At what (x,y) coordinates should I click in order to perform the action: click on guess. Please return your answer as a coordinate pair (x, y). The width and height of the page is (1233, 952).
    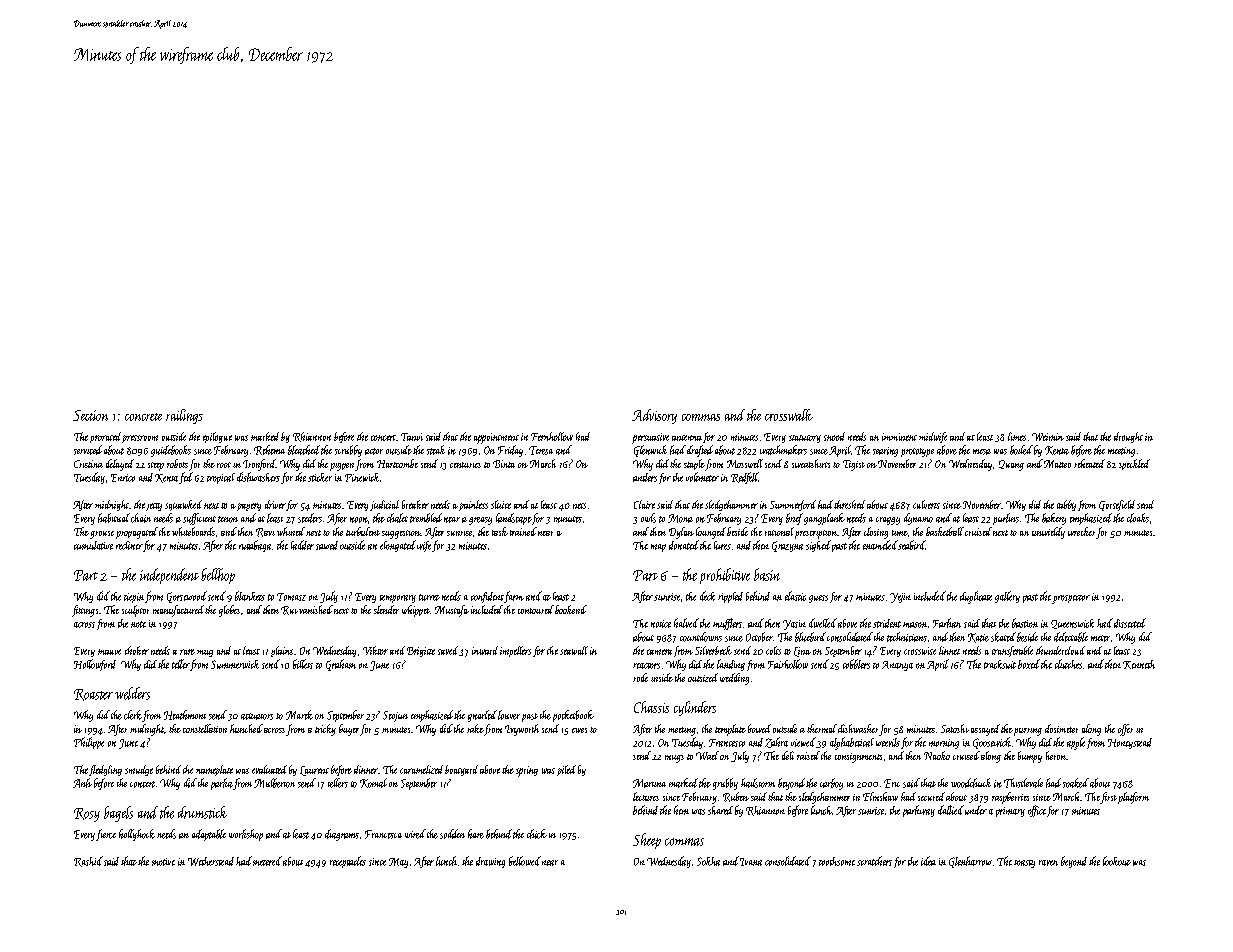
    Looking at the image, I should click on (818, 599).
